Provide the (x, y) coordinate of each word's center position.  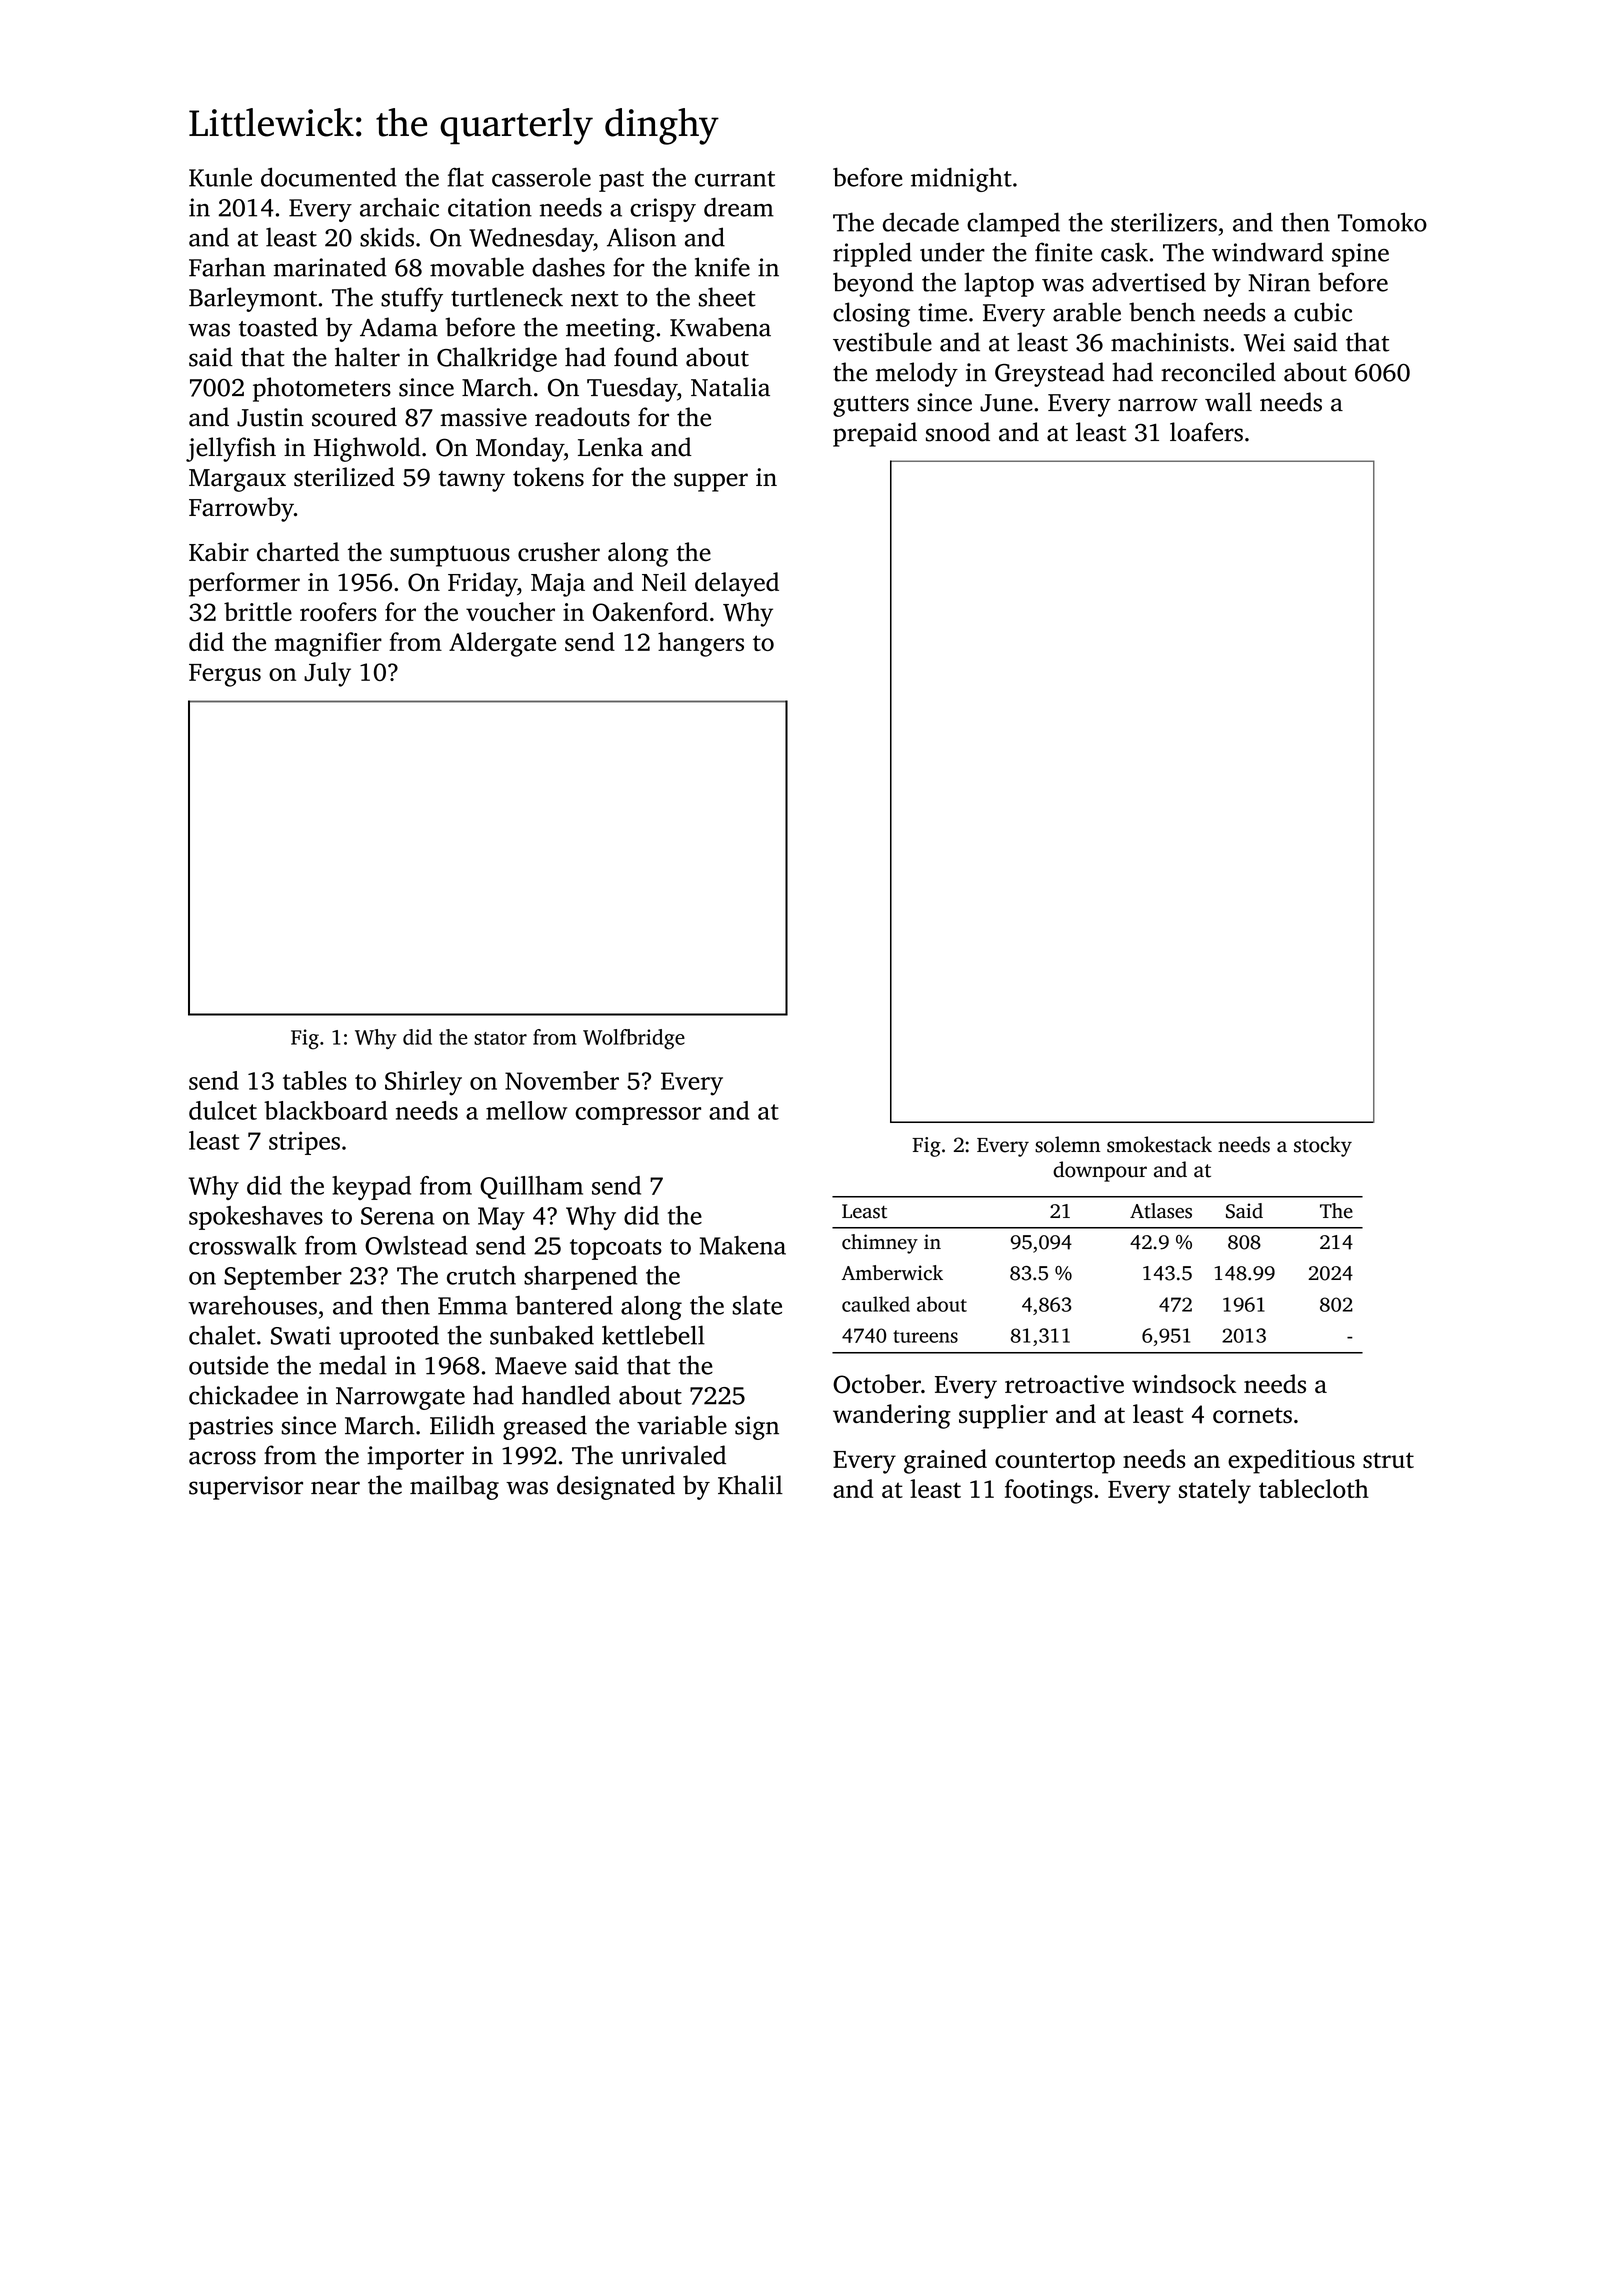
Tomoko (1382, 222)
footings (1049, 1491)
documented (329, 177)
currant (735, 179)
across (222, 1458)
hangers (701, 644)
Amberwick (892, 1273)
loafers (1206, 432)
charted (298, 551)
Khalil (750, 1485)
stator (500, 1038)
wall (1228, 402)
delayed (737, 584)
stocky (1323, 1146)
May (501, 1218)
